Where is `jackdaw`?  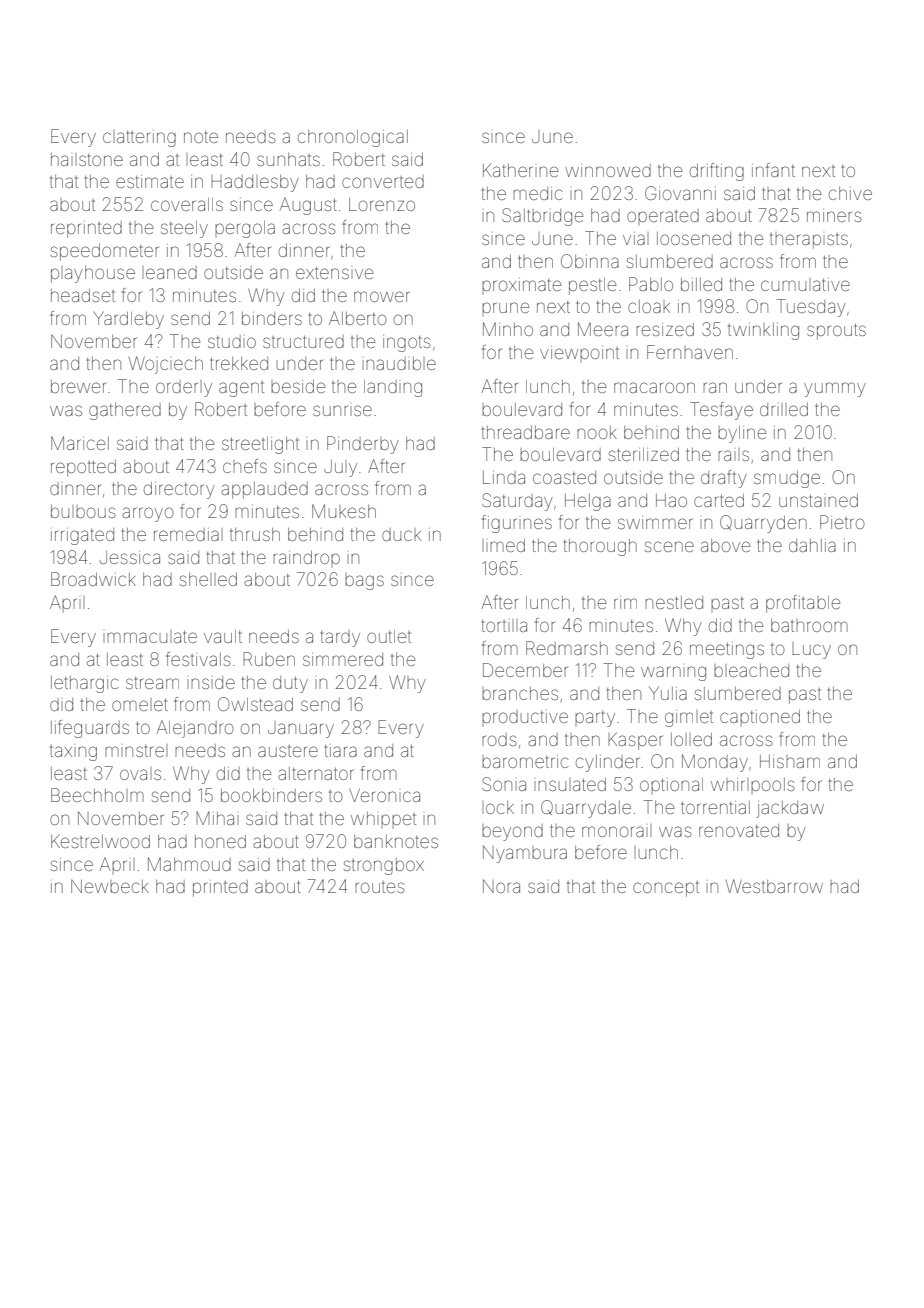 jackdaw is located at coordinates (790, 809).
